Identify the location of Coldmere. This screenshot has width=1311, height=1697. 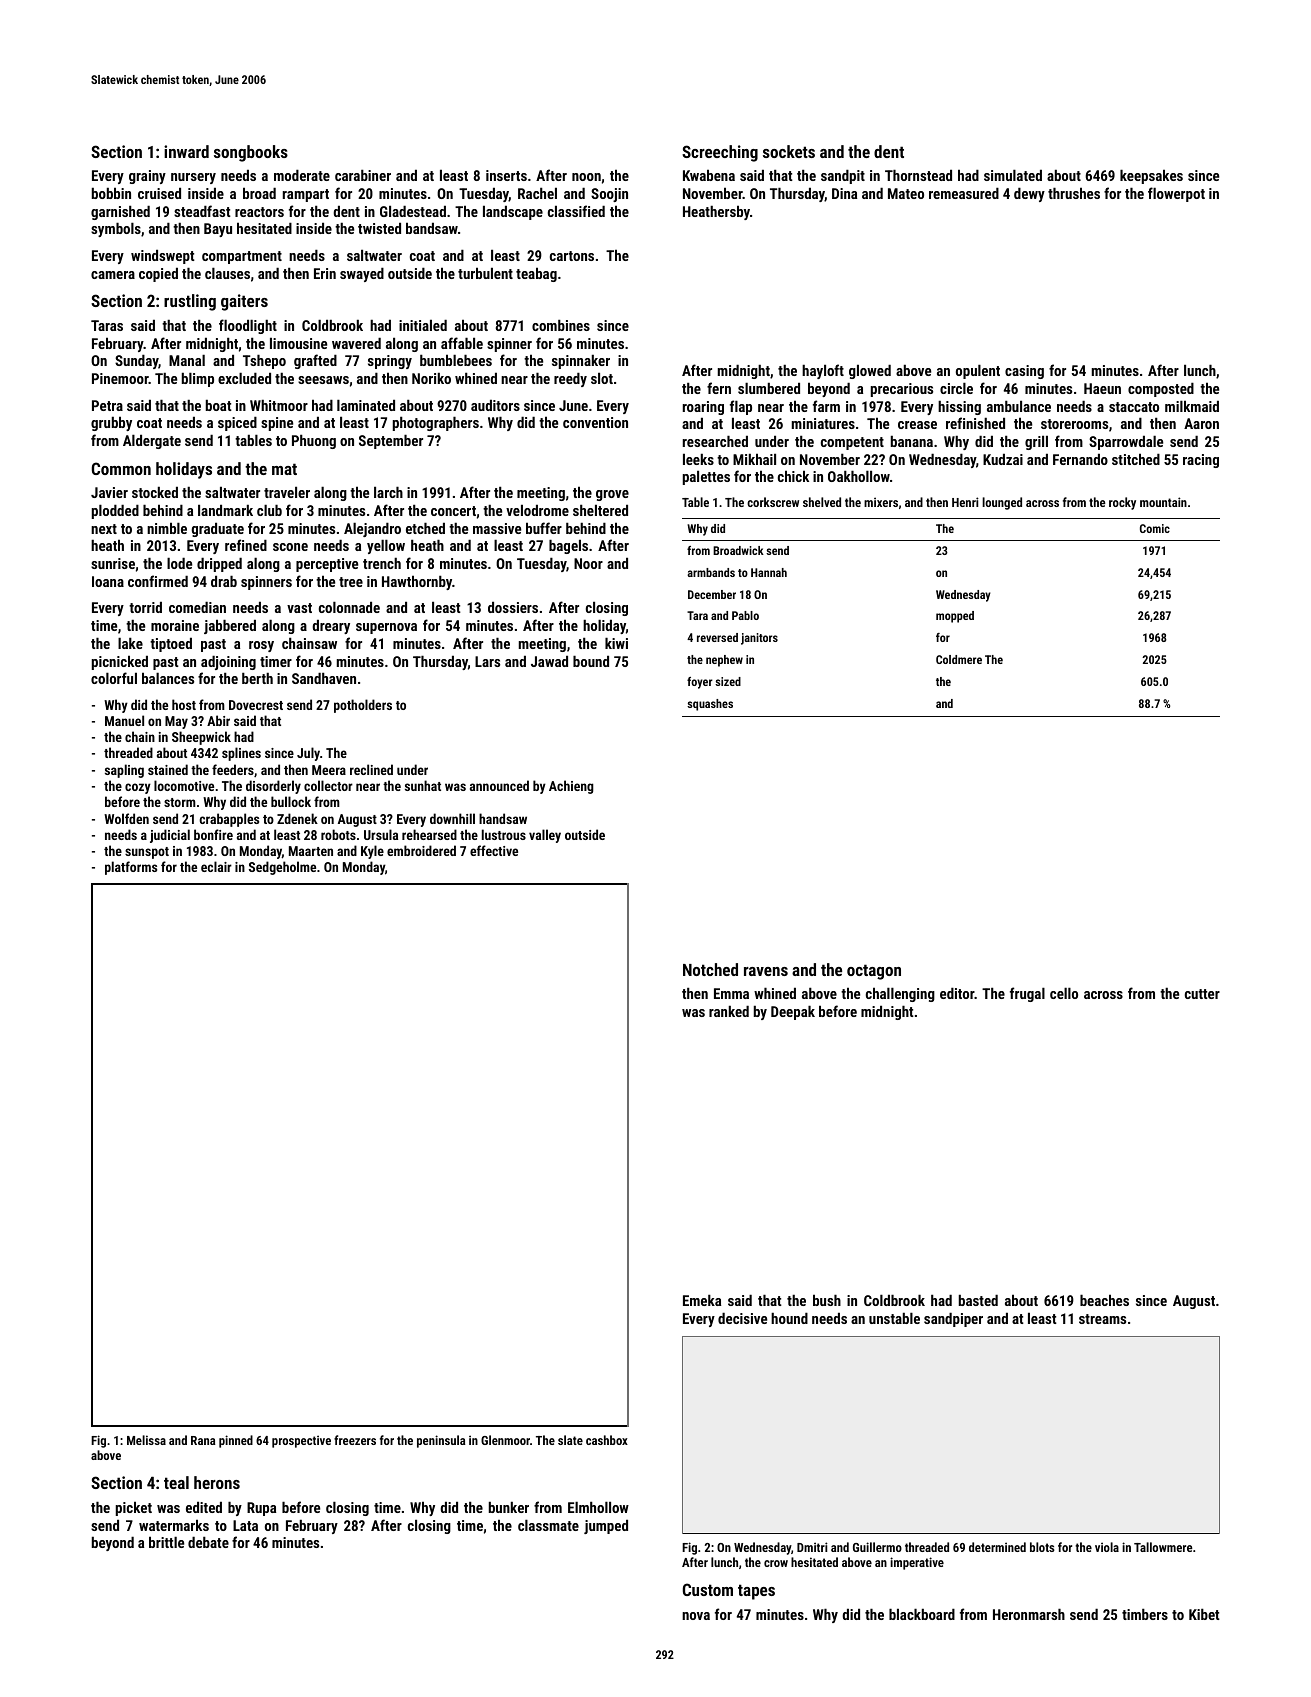
(959, 659).
